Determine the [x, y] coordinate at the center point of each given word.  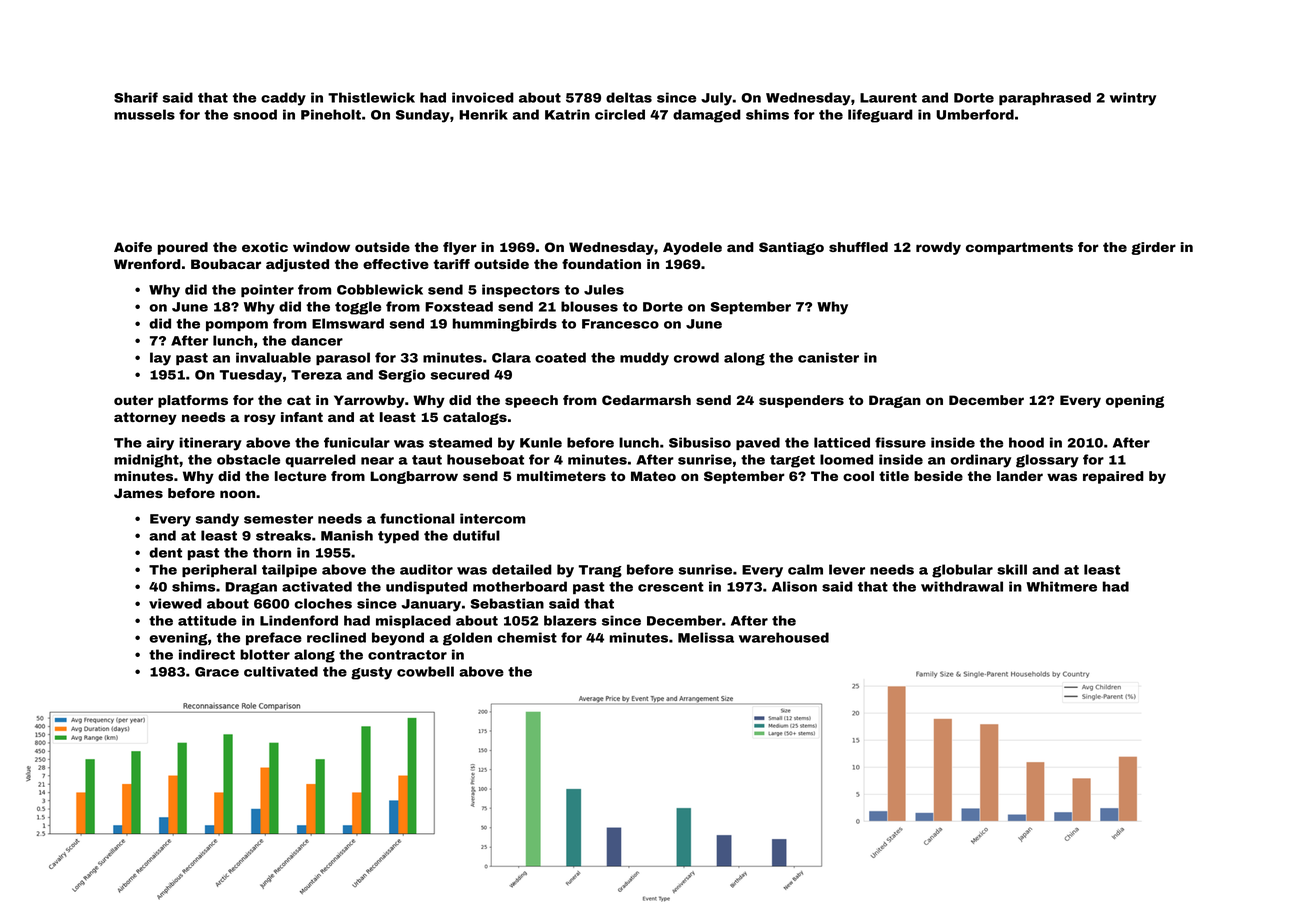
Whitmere [1061, 586]
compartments [1019, 248]
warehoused [784, 637]
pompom [237, 326]
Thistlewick [371, 97]
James [138, 493]
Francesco [620, 324]
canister [828, 357]
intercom [492, 518]
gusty [371, 673]
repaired [1113, 477]
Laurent [888, 98]
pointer [267, 290]
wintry [1133, 99]
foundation [601, 264]
